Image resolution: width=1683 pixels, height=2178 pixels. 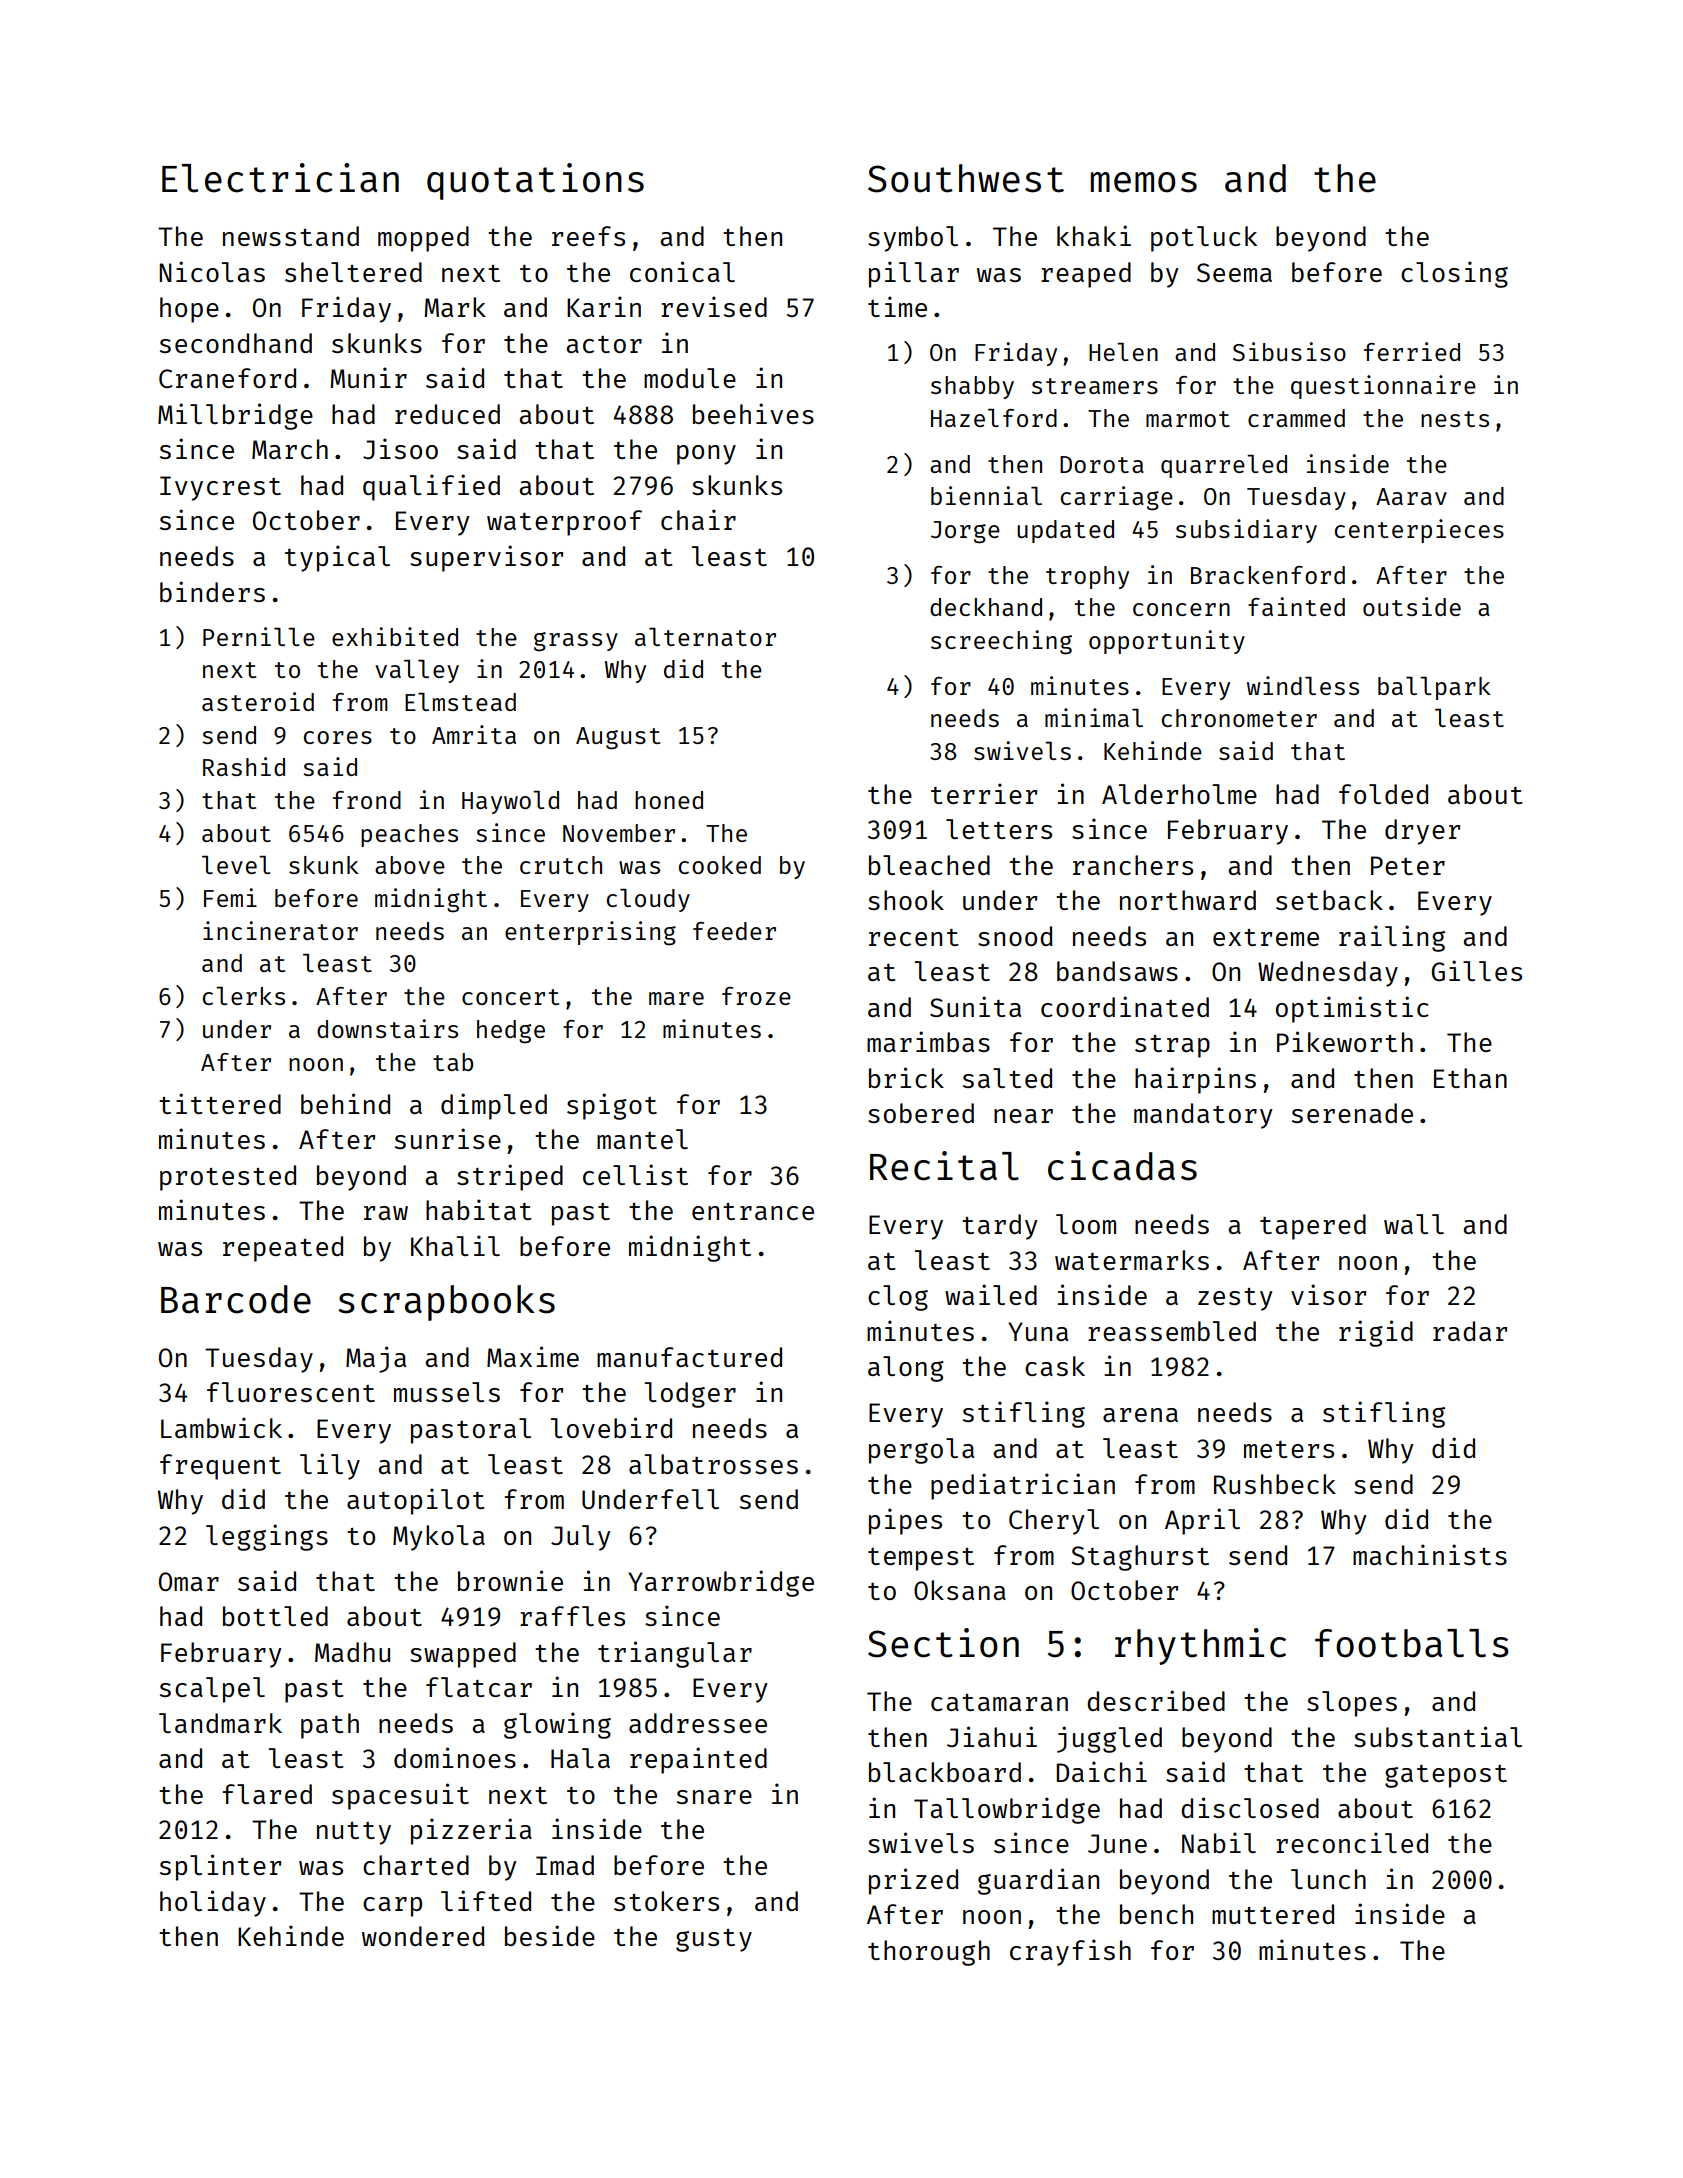 What do you see at coordinates (906, 1369) in the screenshot?
I see `along` at bounding box center [906, 1369].
